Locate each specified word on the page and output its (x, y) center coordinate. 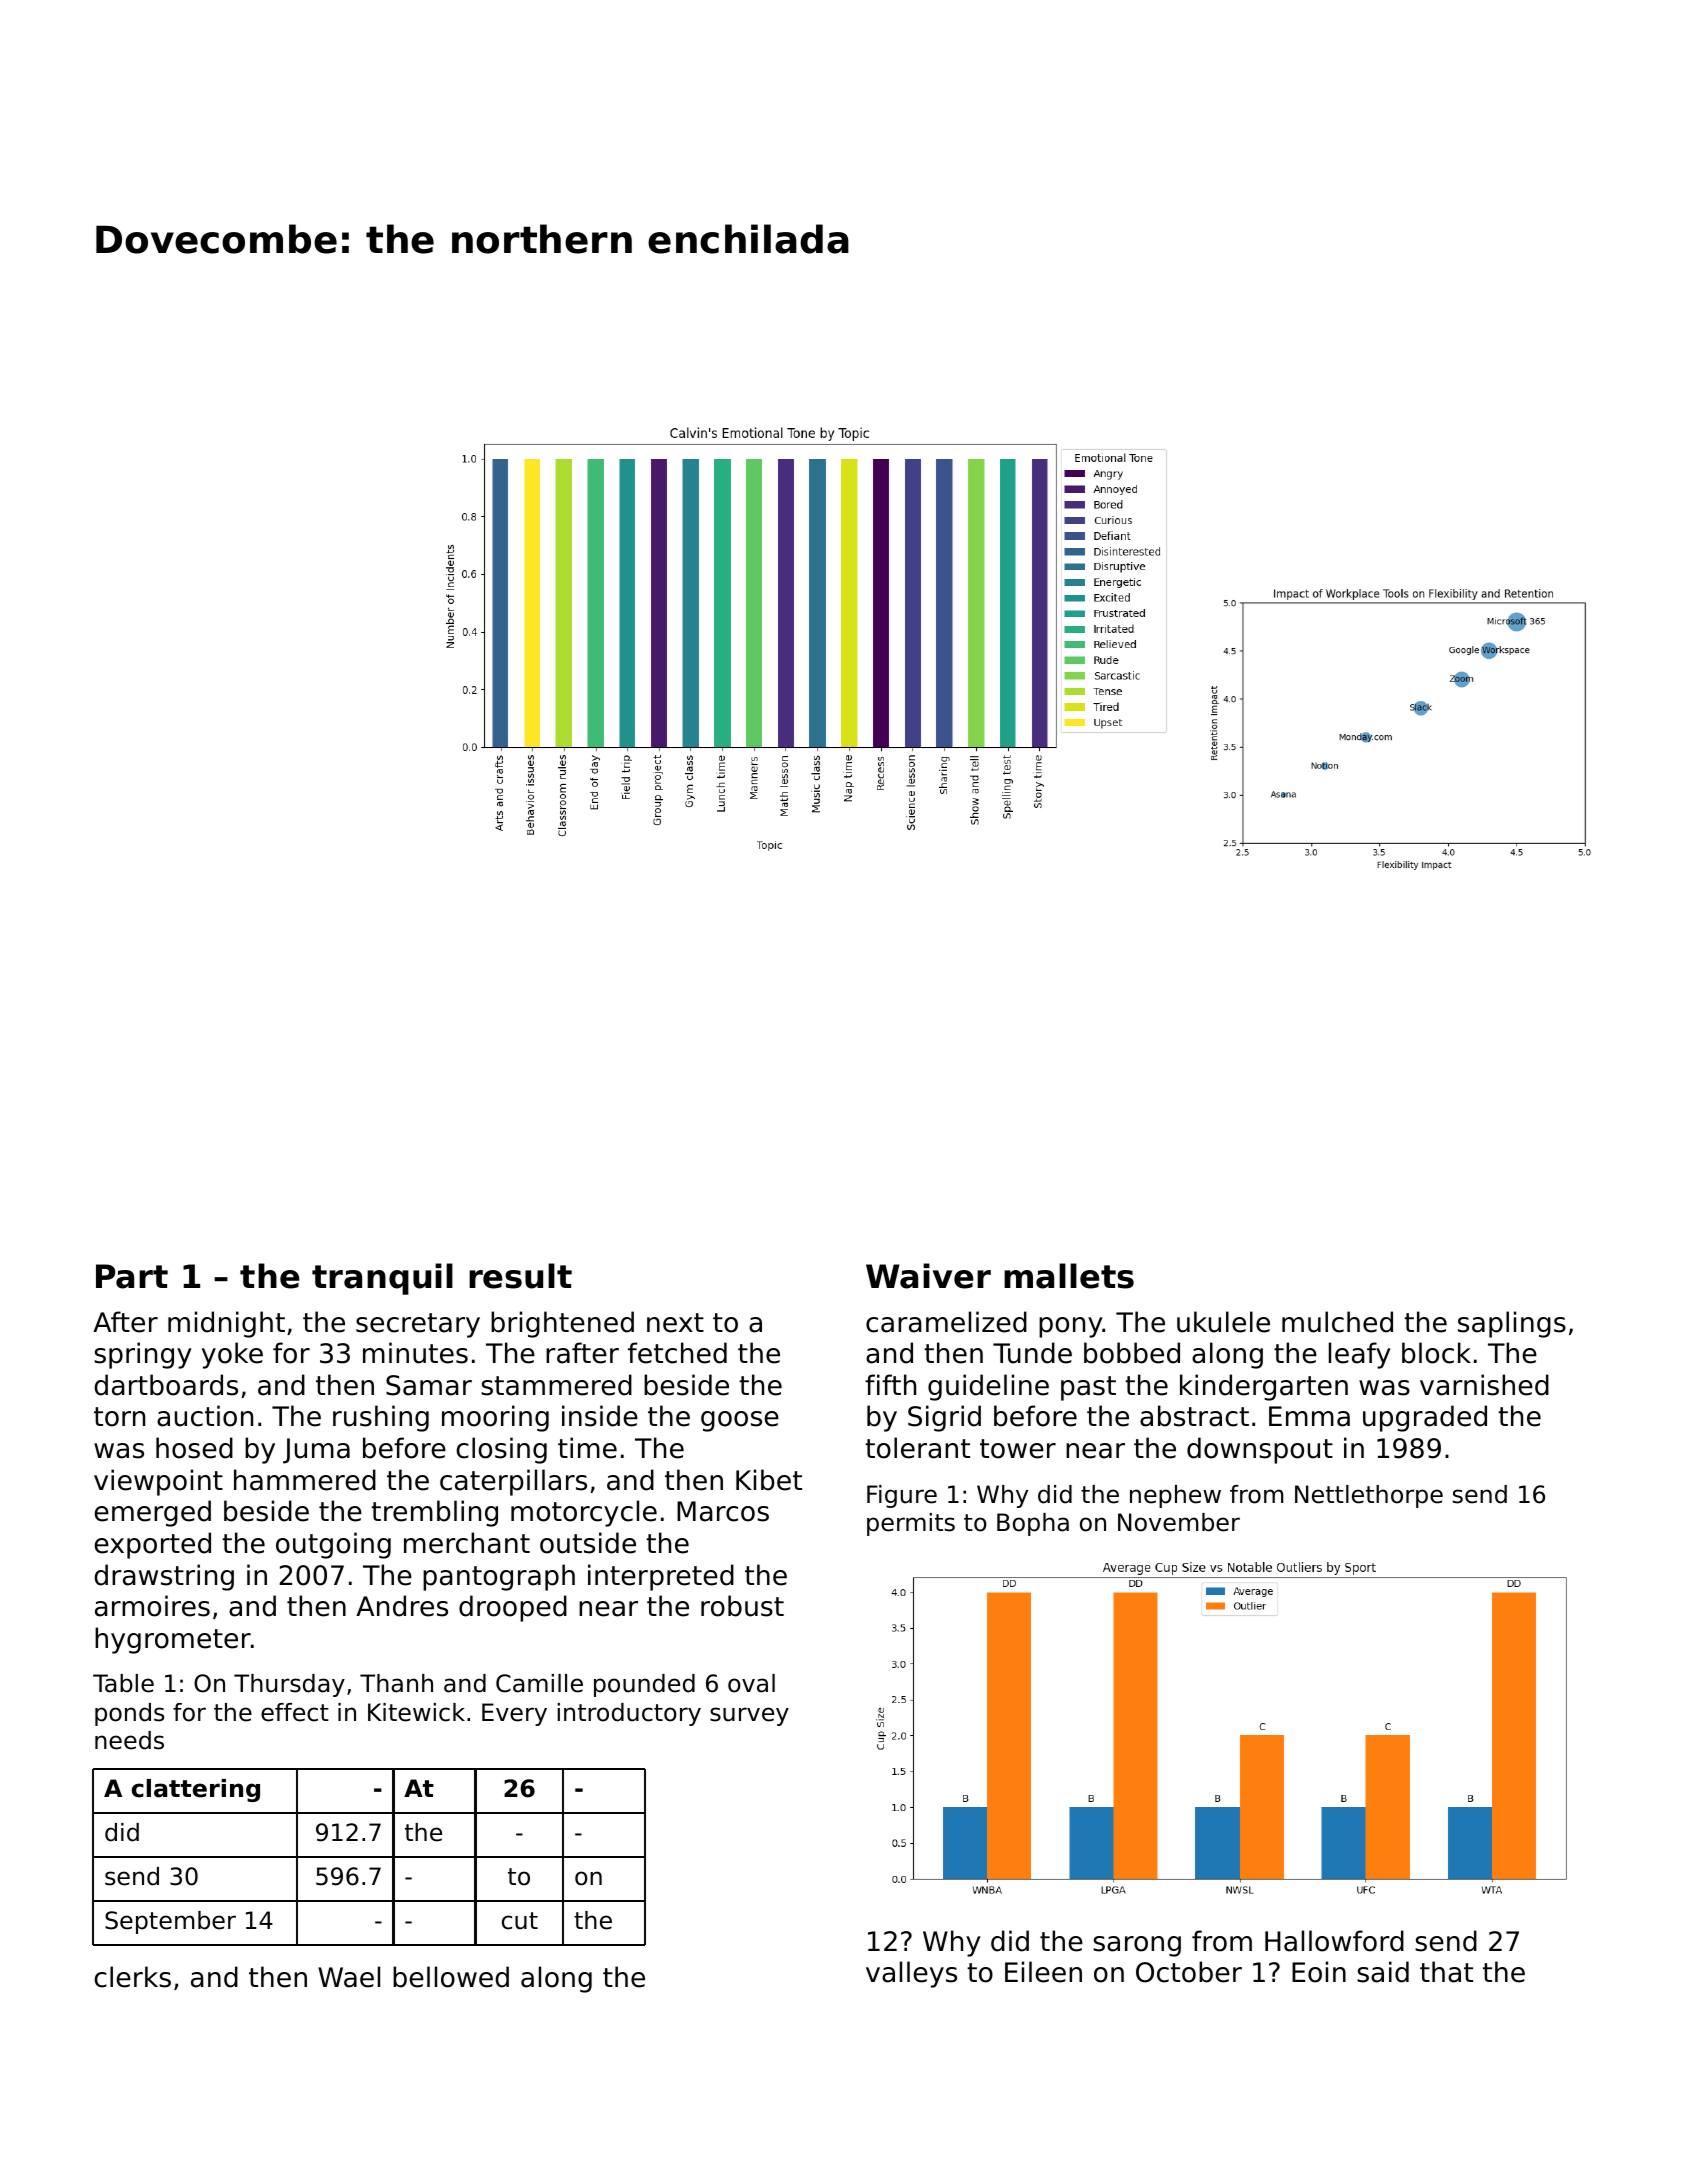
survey (749, 1716)
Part (132, 1276)
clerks (132, 1977)
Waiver (928, 1276)
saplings (1512, 1324)
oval (751, 1683)
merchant (467, 1543)
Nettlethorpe (1369, 1496)
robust (742, 1606)
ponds (129, 1714)
